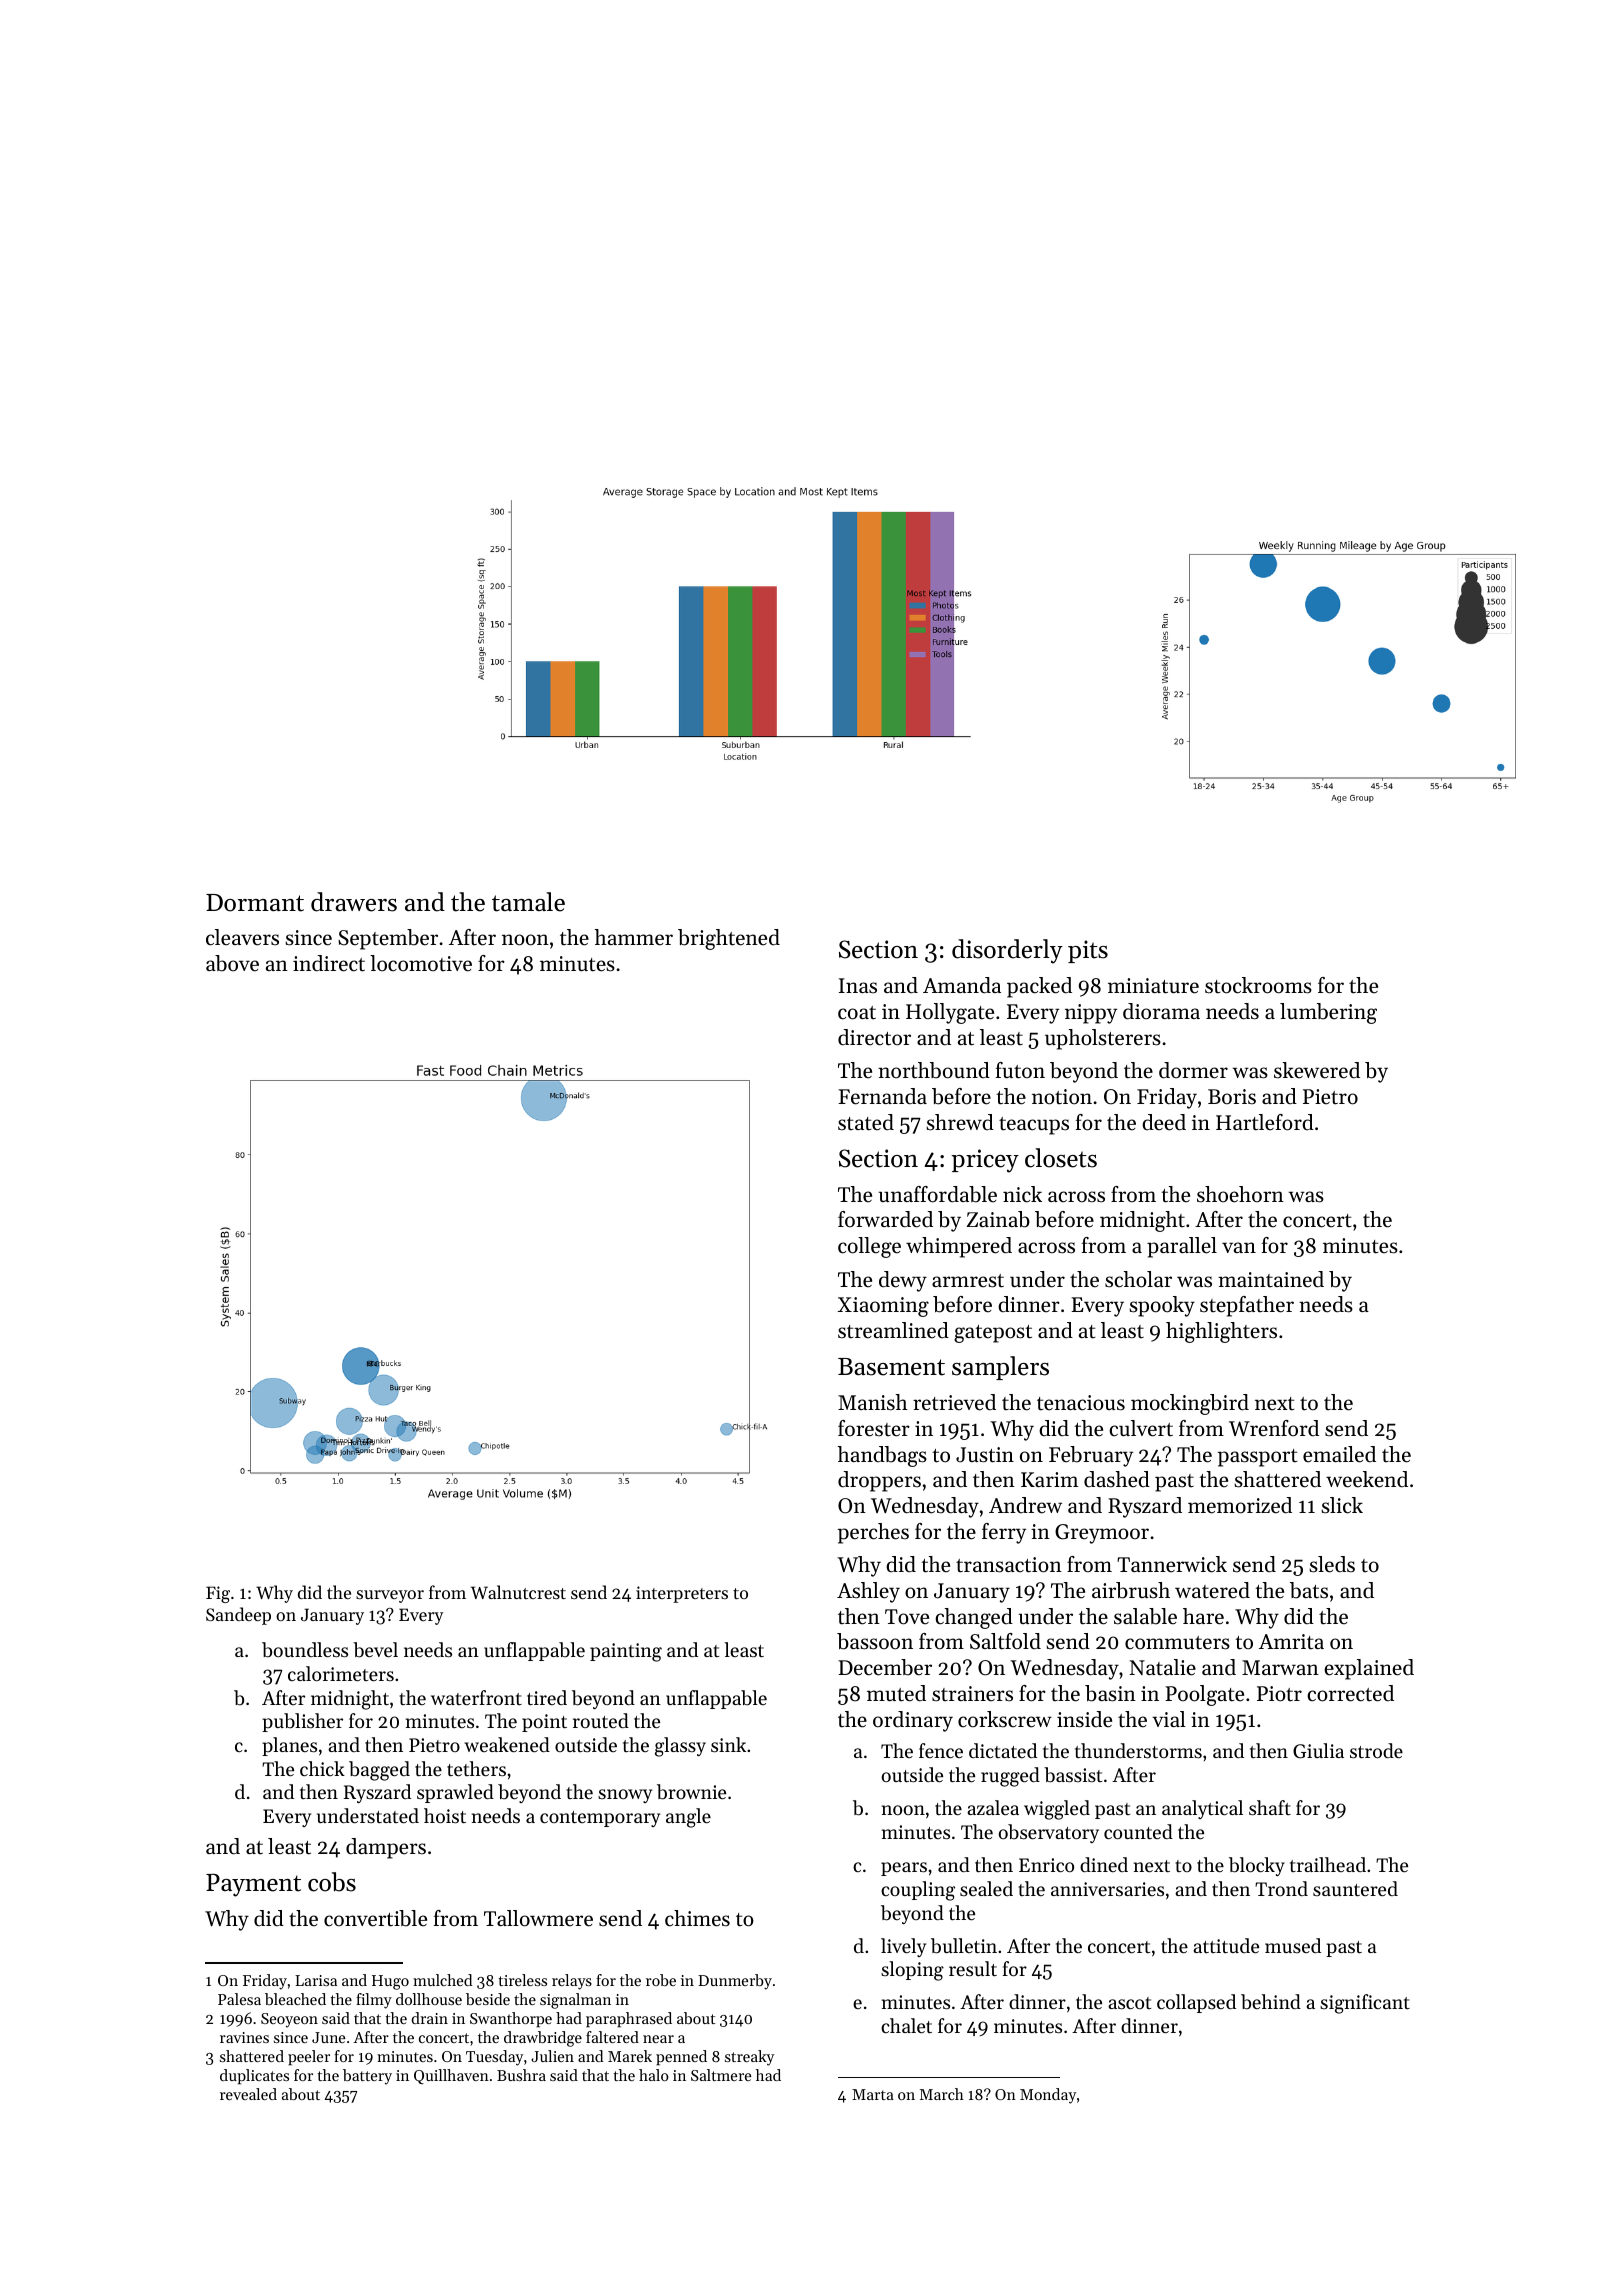 The width and height of the page is (1620, 2292). What do you see at coordinates (1073, 1775) in the page?
I see `bassist` at bounding box center [1073, 1775].
